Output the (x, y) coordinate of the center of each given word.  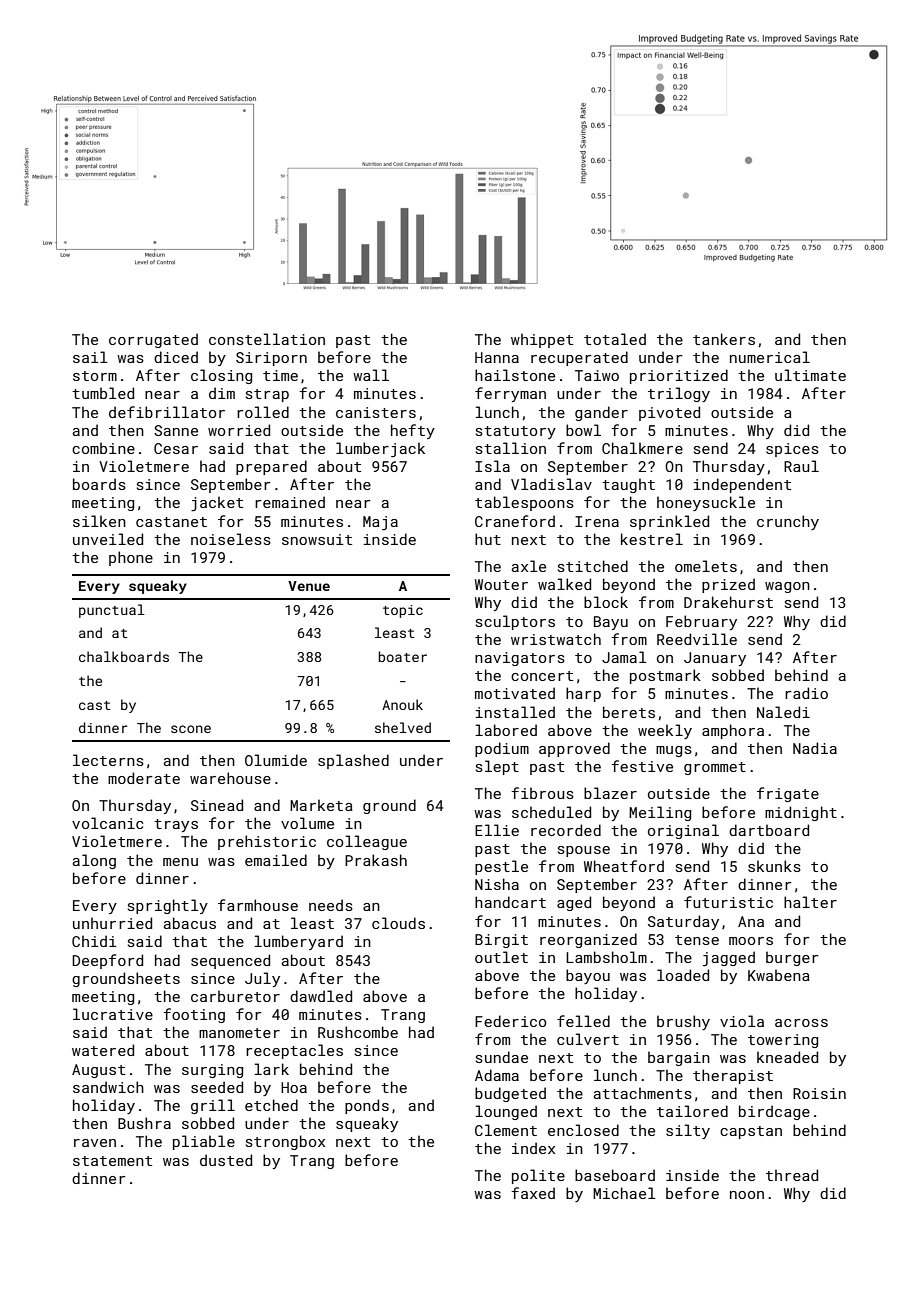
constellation (267, 339)
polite (538, 1176)
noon (747, 1195)
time (280, 375)
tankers (724, 339)
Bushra (144, 1123)
